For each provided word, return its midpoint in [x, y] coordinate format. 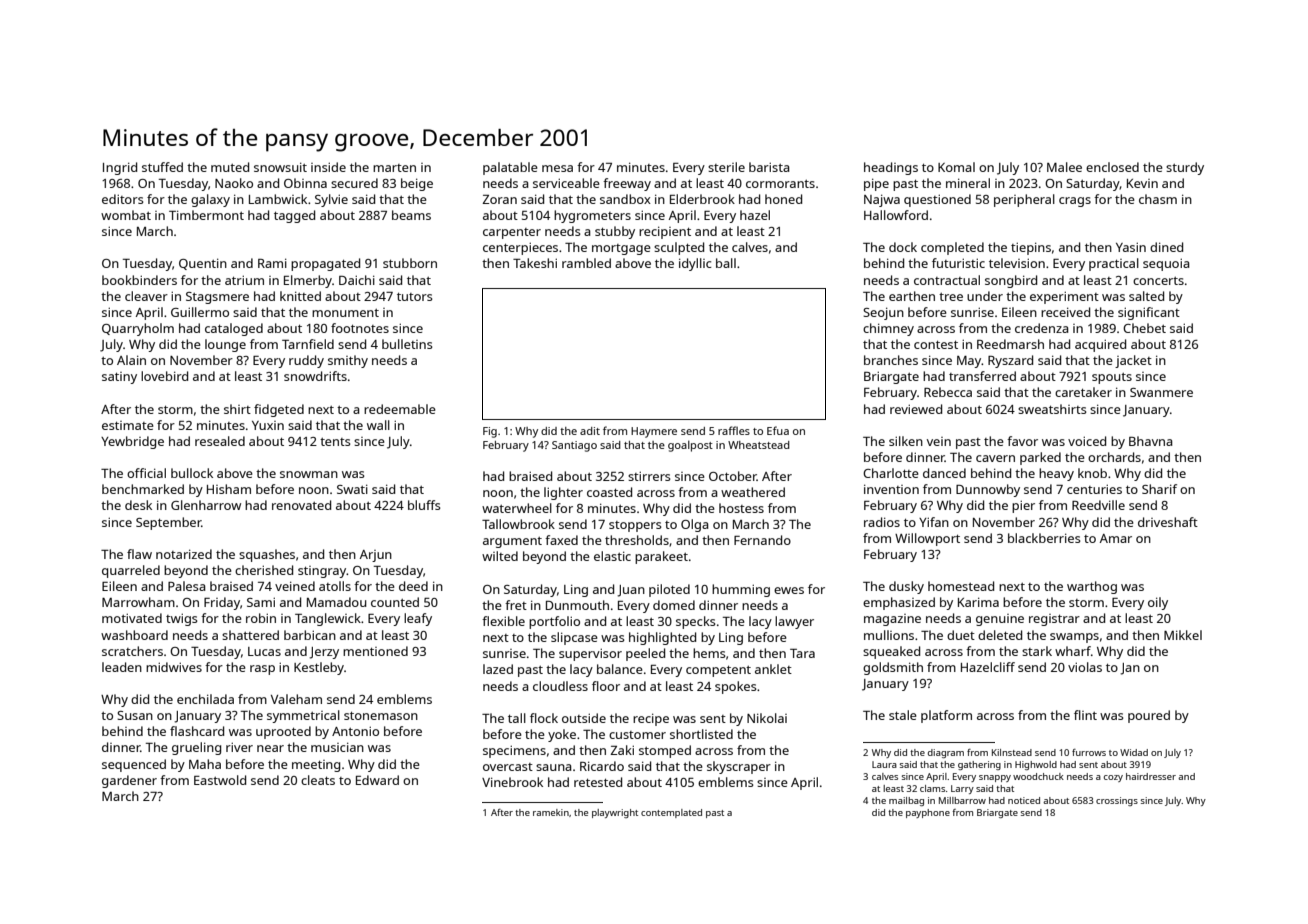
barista [769, 167]
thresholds [637, 540]
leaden [122, 667]
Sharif [1159, 489]
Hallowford [896, 215]
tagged [294, 216]
